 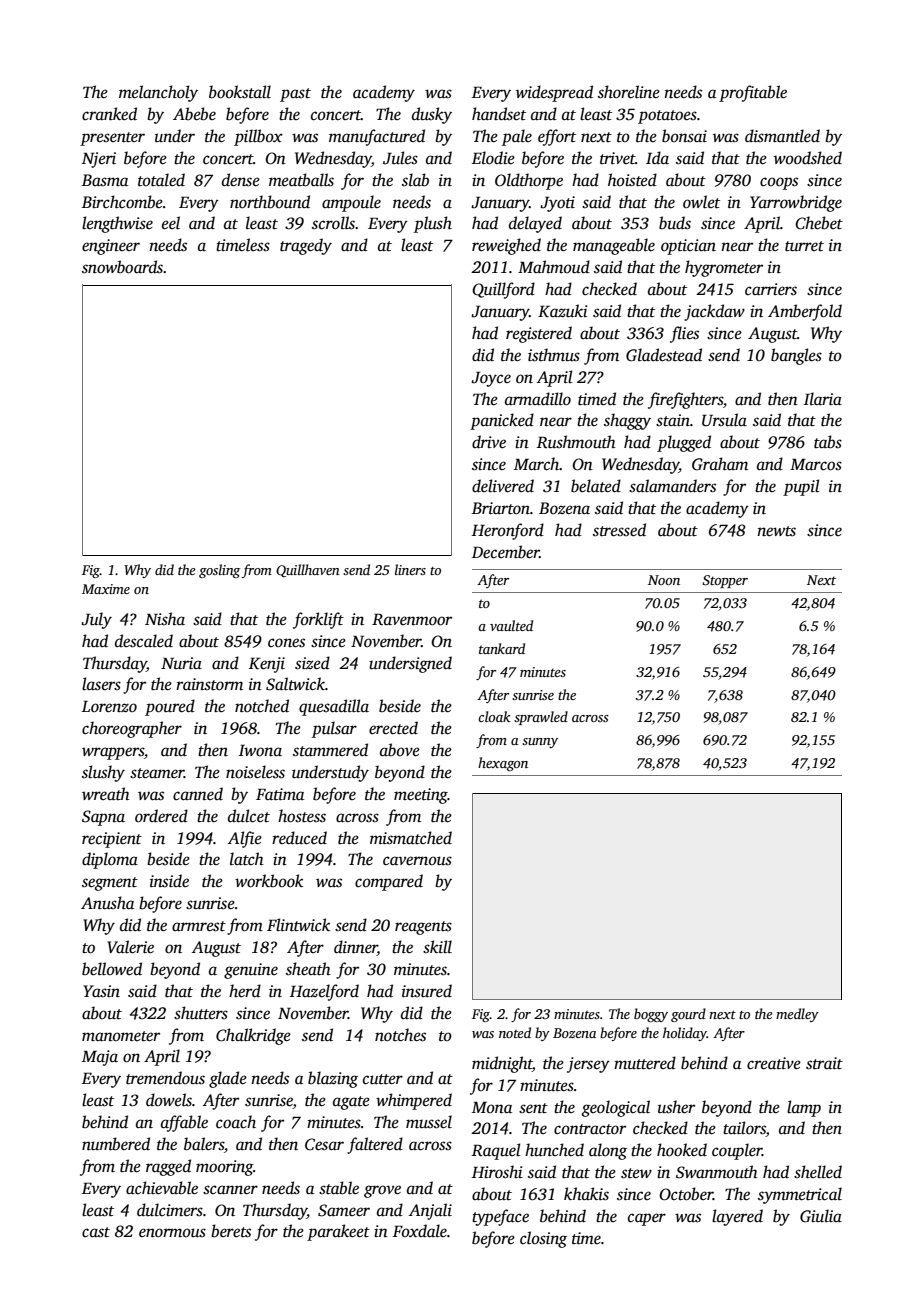 What do you see at coordinates (170, 707) in the page?
I see `poured` at bounding box center [170, 707].
